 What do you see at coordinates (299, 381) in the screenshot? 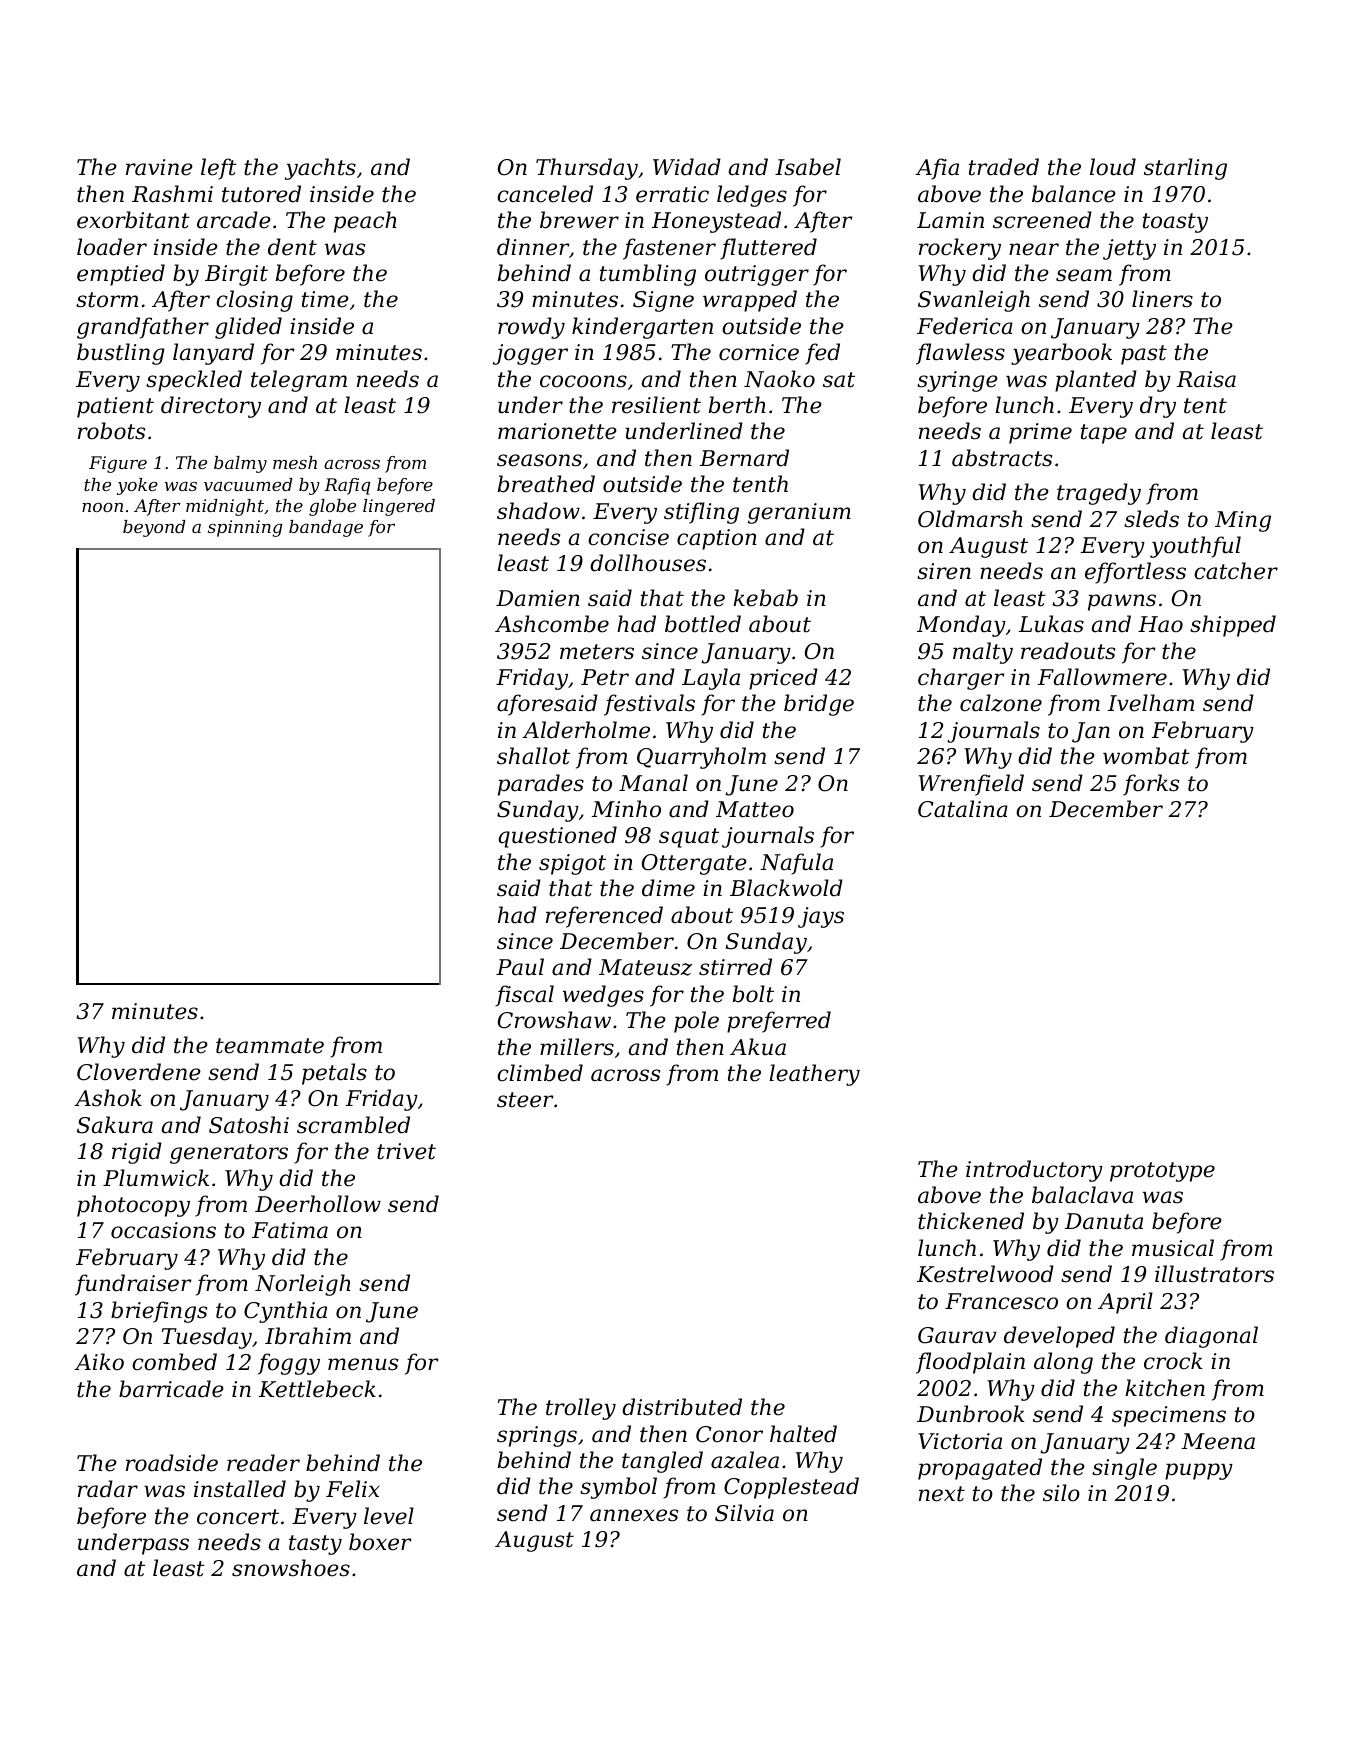
I see `telegram` at bounding box center [299, 381].
